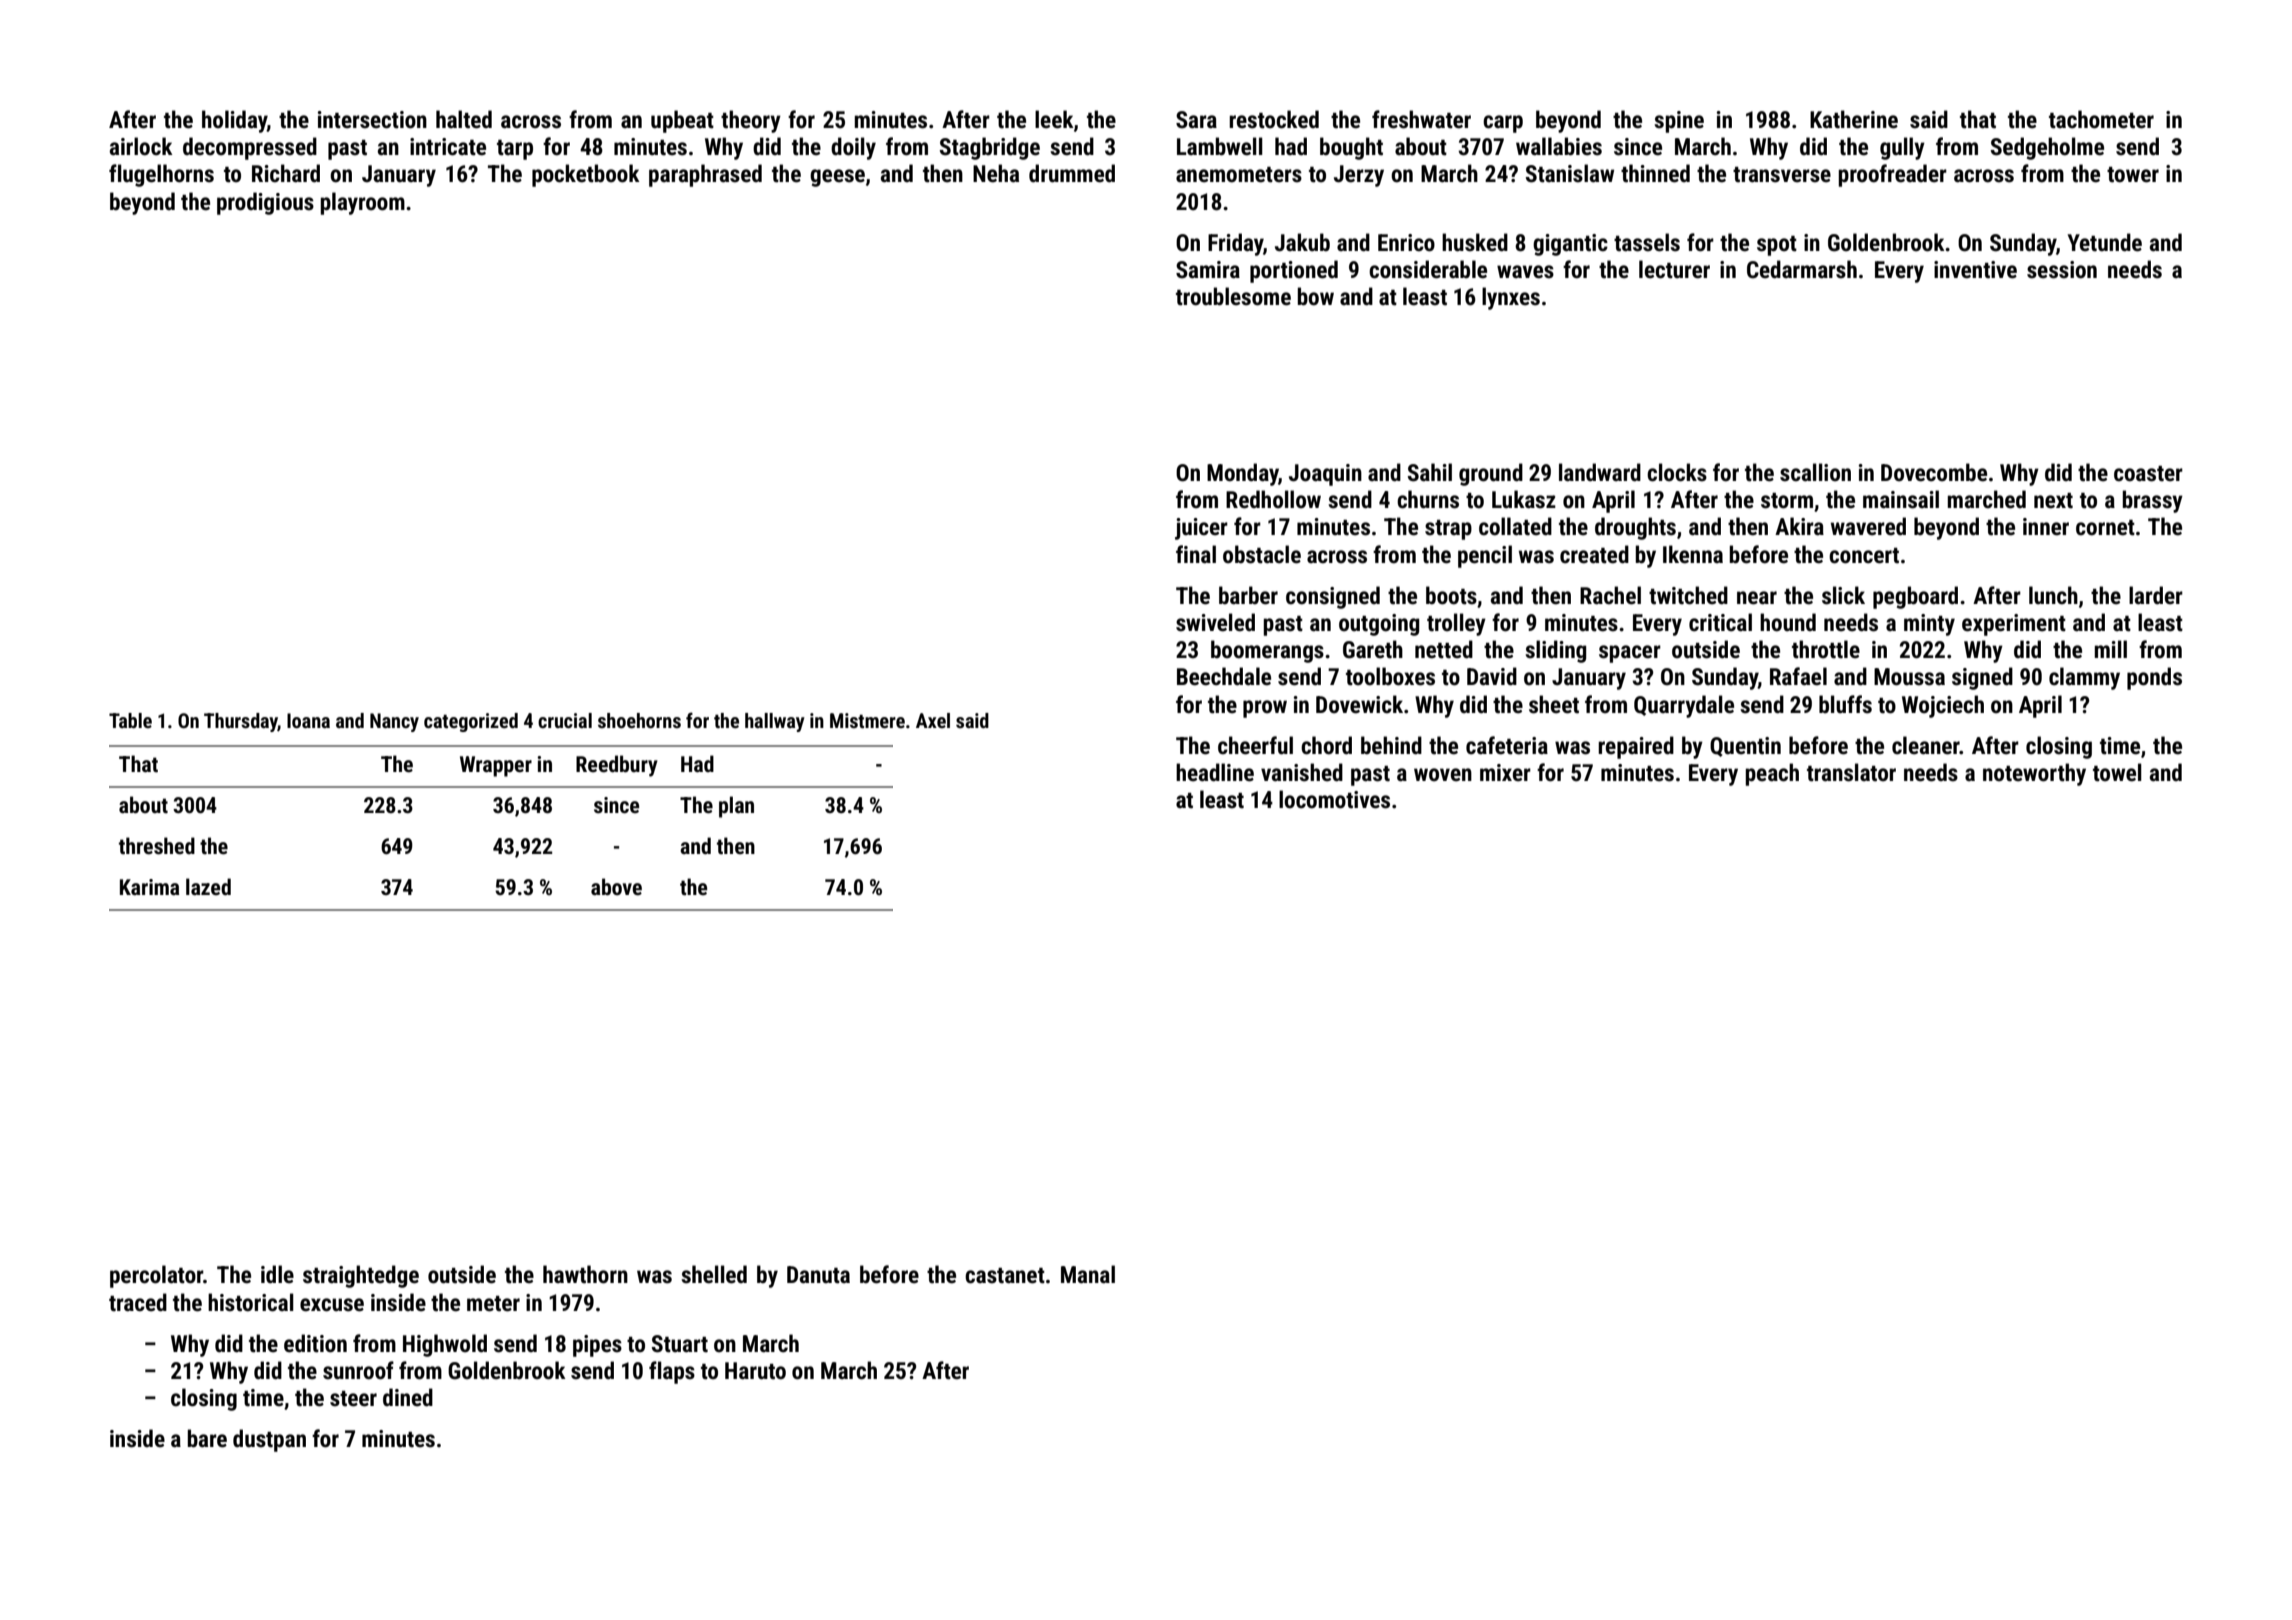 The width and height of the screenshot is (2292, 1620). Describe the element at coordinates (837, 178) in the screenshot. I see `geese` at that location.
